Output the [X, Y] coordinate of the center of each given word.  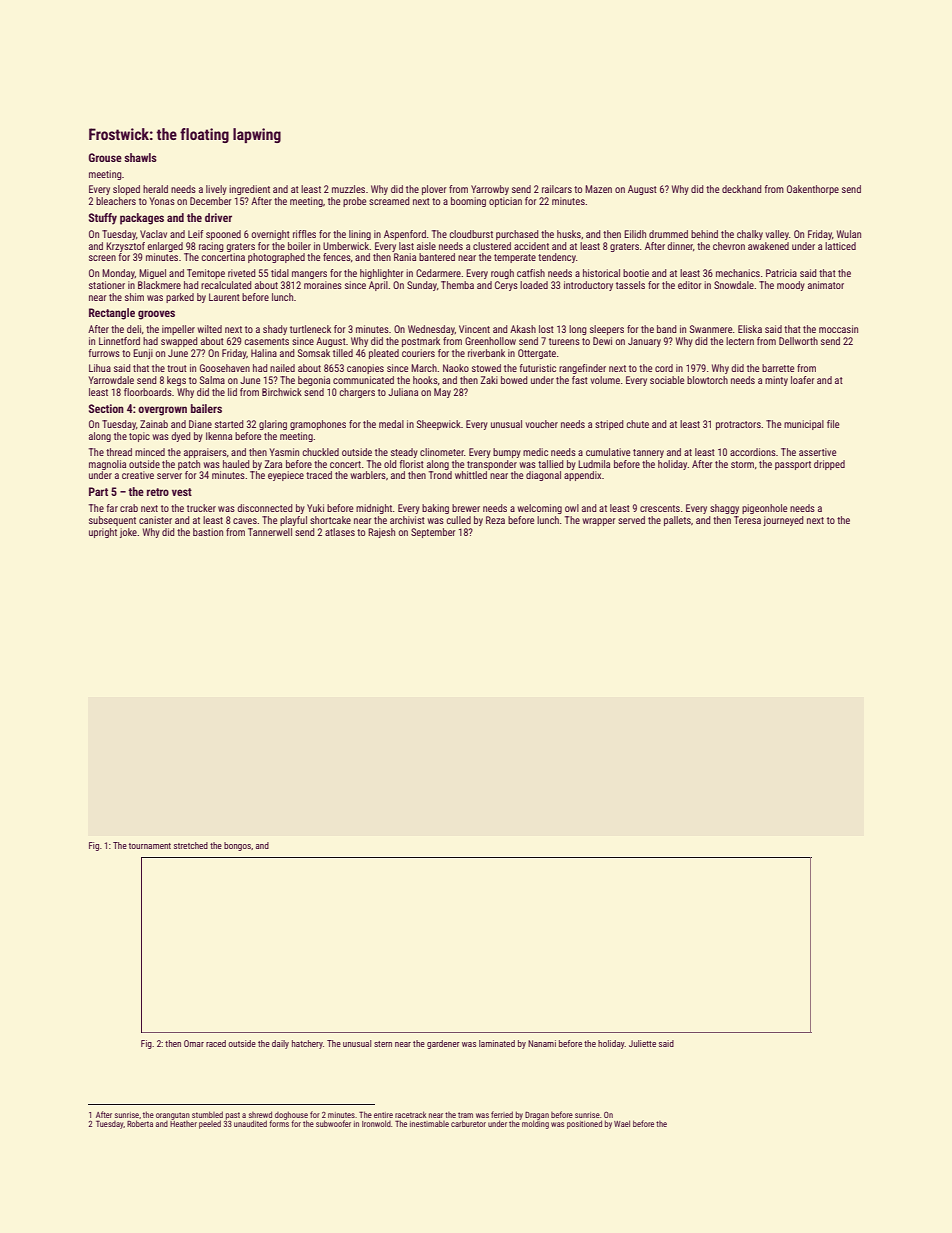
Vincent [474, 329]
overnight [270, 235]
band [667, 329]
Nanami [542, 1043]
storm [742, 464]
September [433, 533]
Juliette [642, 1043]
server [169, 476]
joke [128, 533]
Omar [194, 1043]
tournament [150, 846]
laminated [497, 1043]
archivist [407, 520]
